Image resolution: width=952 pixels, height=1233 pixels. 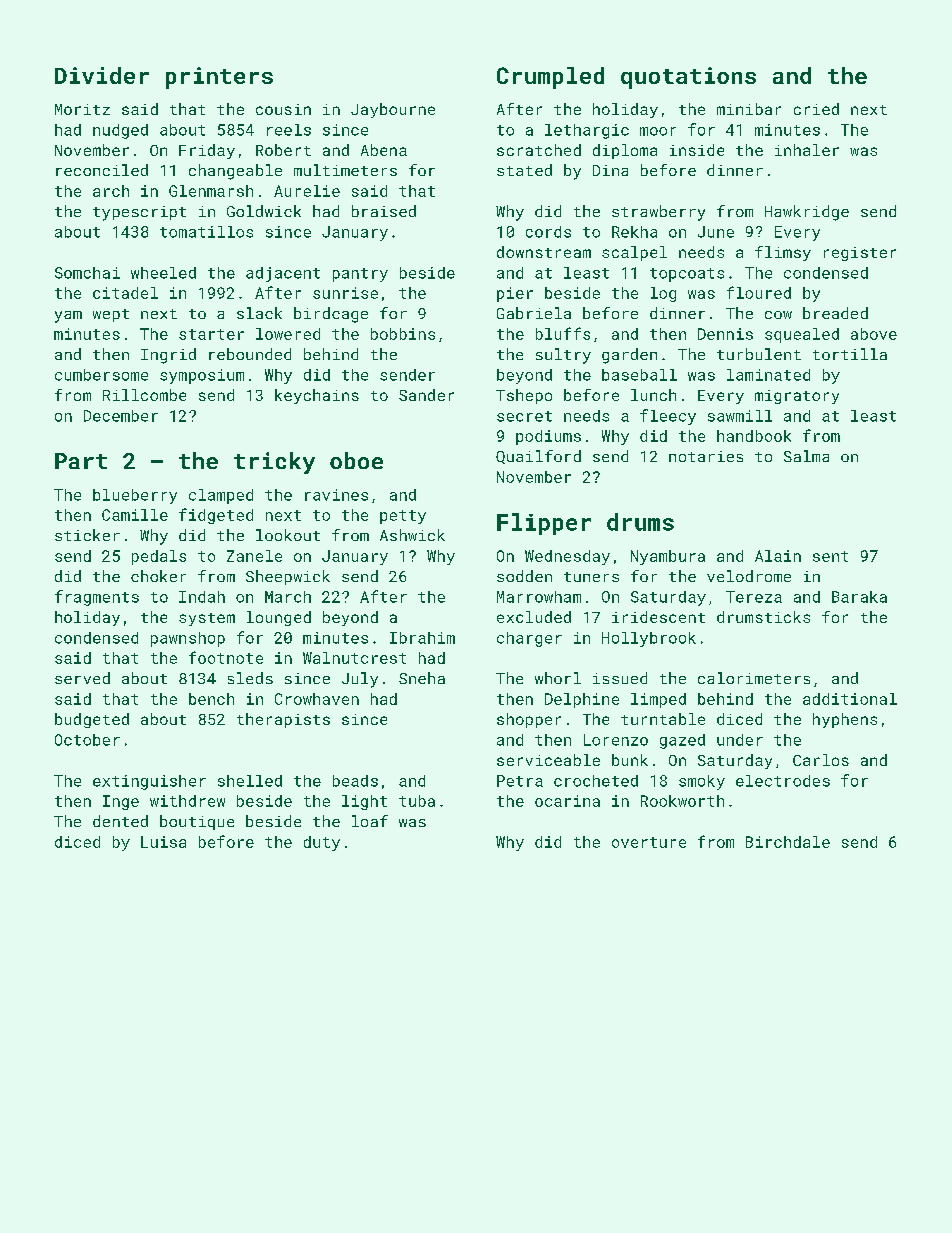 I want to click on Moritz, so click(x=82, y=109).
